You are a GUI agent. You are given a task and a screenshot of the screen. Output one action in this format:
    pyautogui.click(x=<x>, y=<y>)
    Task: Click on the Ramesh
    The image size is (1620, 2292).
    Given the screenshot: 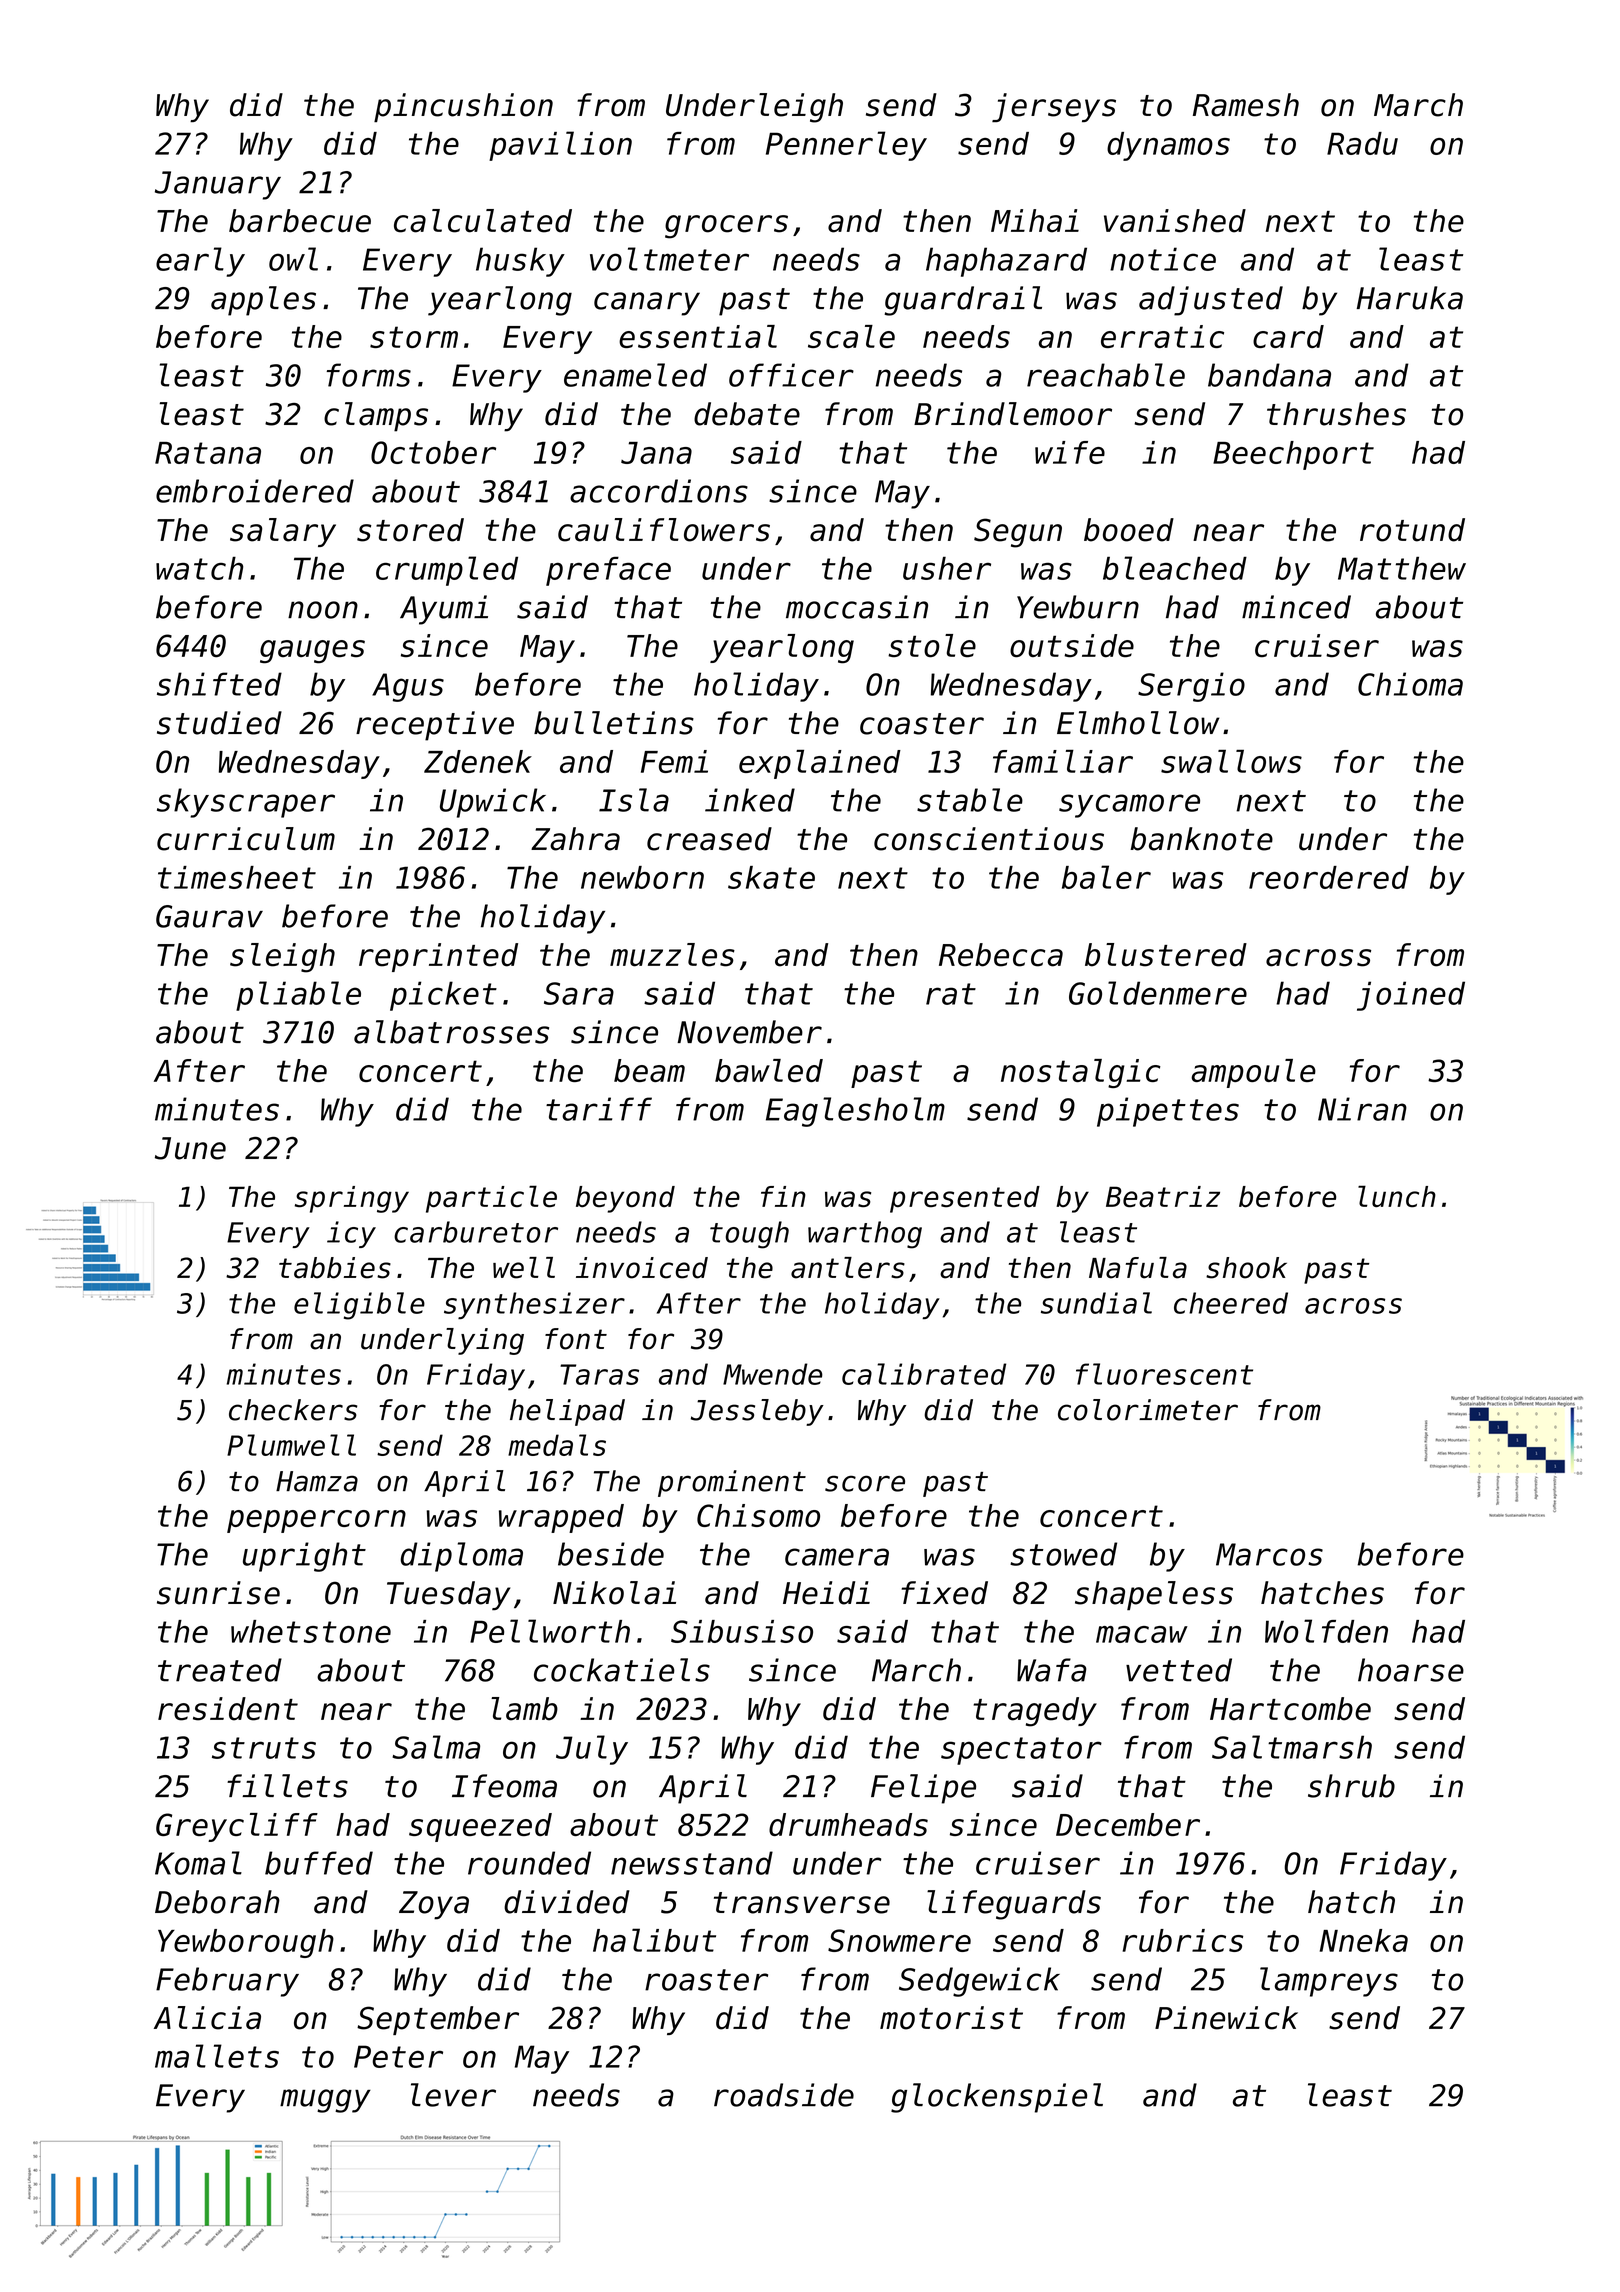 What is the action you would take?
    pyautogui.click(x=1246, y=105)
